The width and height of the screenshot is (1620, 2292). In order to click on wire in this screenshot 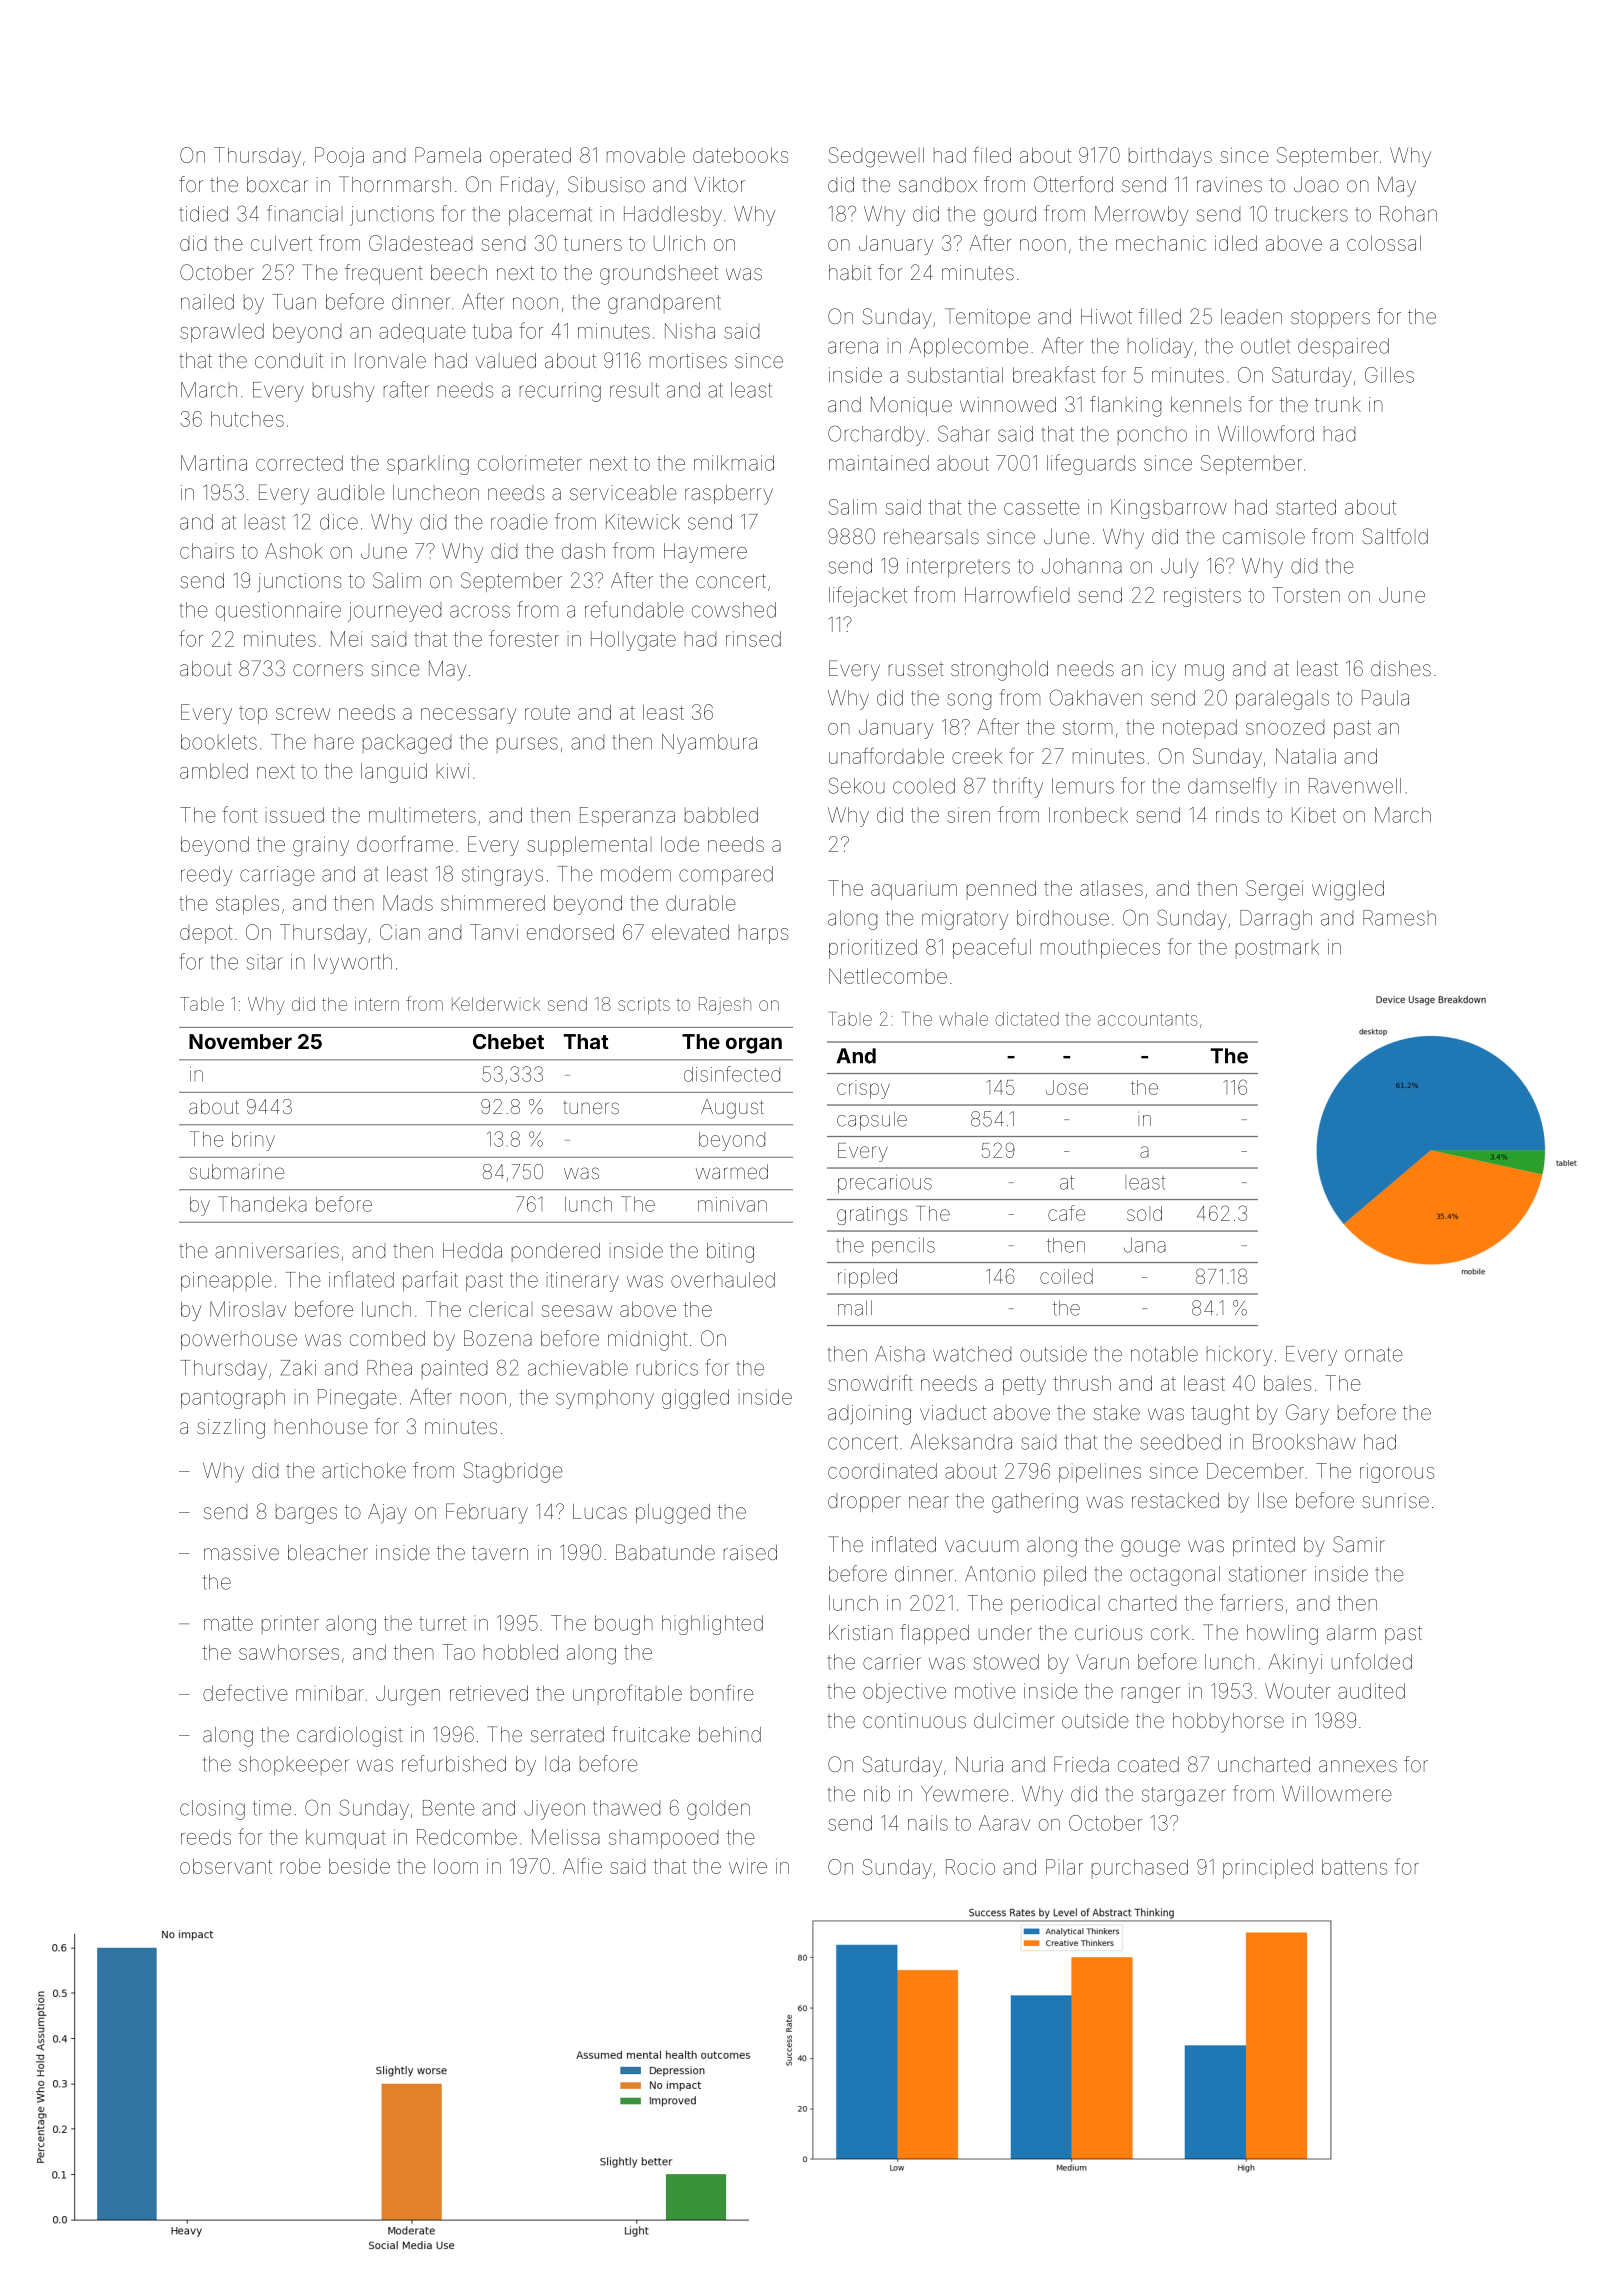, I will do `click(748, 1866)`.
